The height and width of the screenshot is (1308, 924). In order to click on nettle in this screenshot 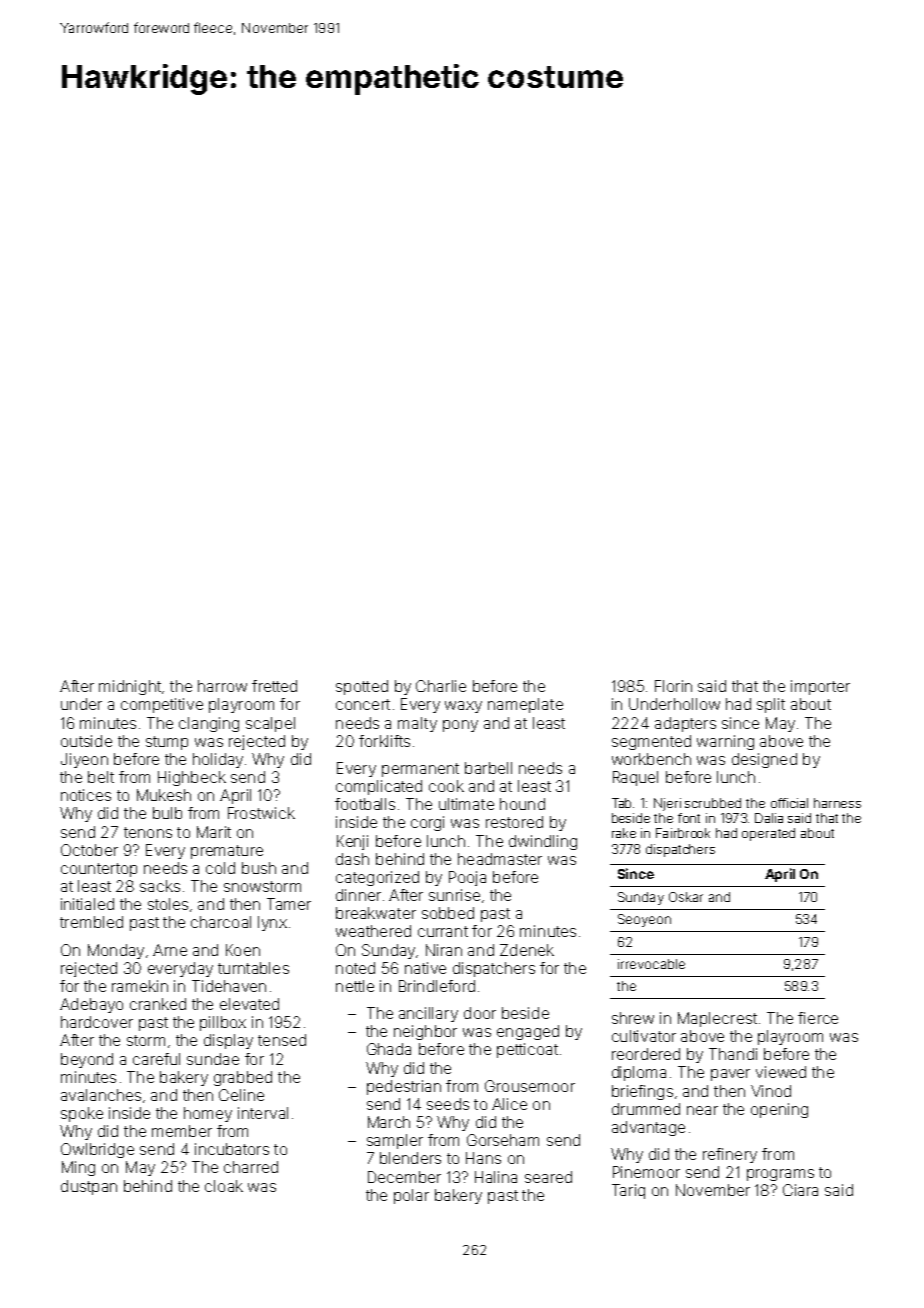, I will do `click(355, 986)`.
